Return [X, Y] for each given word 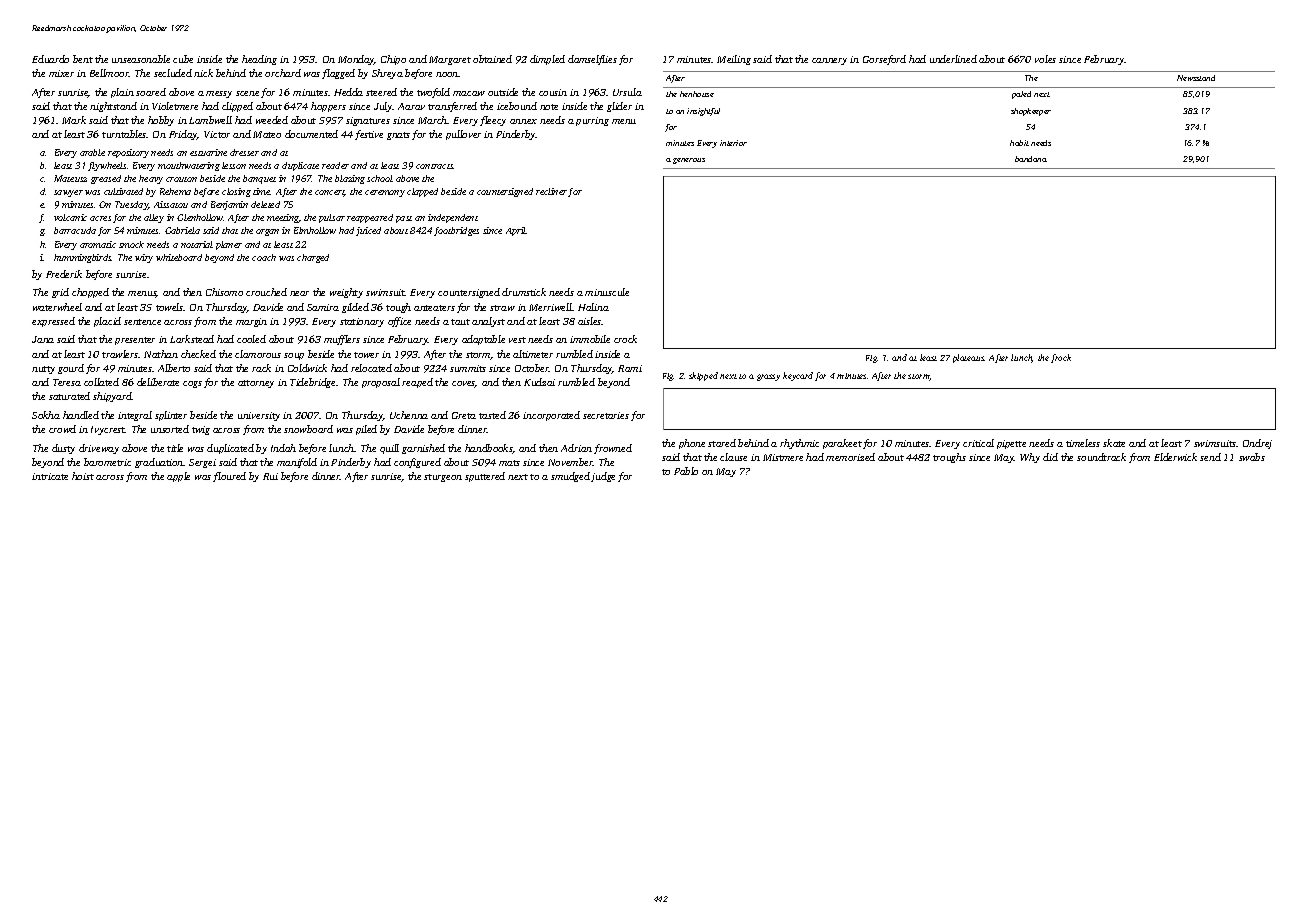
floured [229, 477]
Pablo [686, 471]
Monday [356, 60]
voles [1045, 59]
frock [1061, 358]
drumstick [524, 292]
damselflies [592, 60]
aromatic [98, 244]
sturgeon [443, 478]
